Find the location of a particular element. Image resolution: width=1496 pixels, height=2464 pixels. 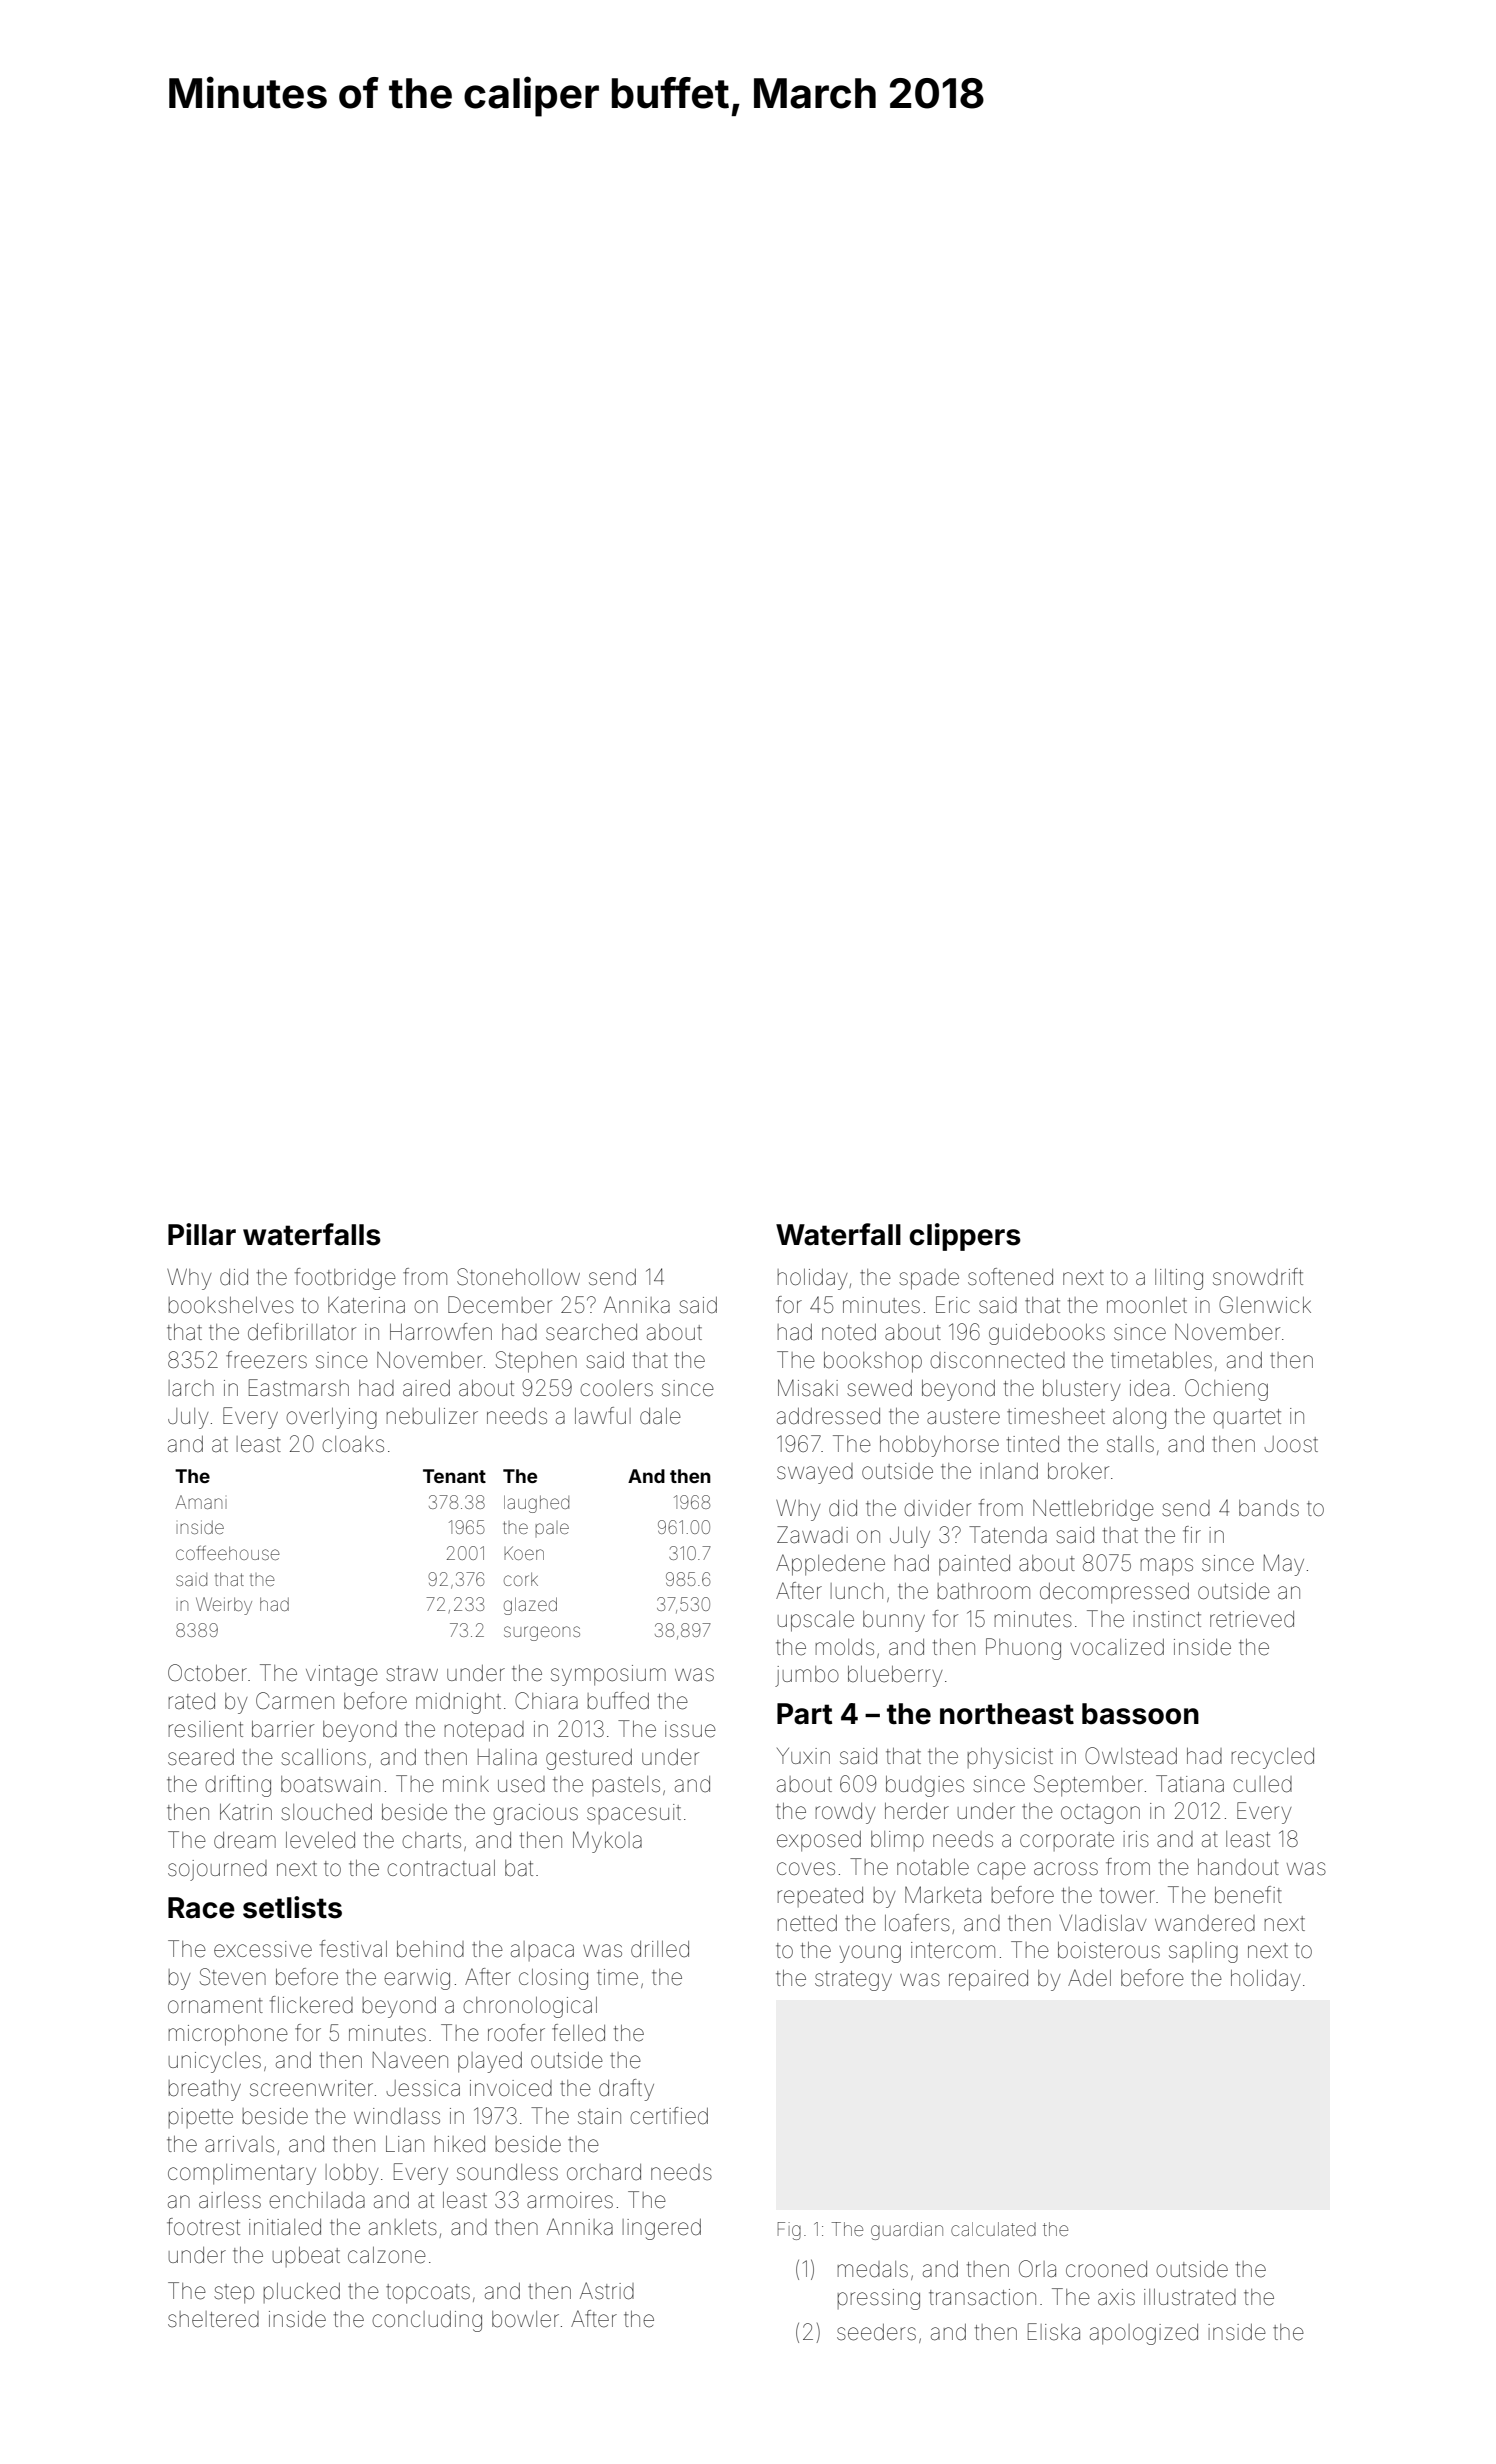

Stonehollow is located at coordinates (518, 1277).
